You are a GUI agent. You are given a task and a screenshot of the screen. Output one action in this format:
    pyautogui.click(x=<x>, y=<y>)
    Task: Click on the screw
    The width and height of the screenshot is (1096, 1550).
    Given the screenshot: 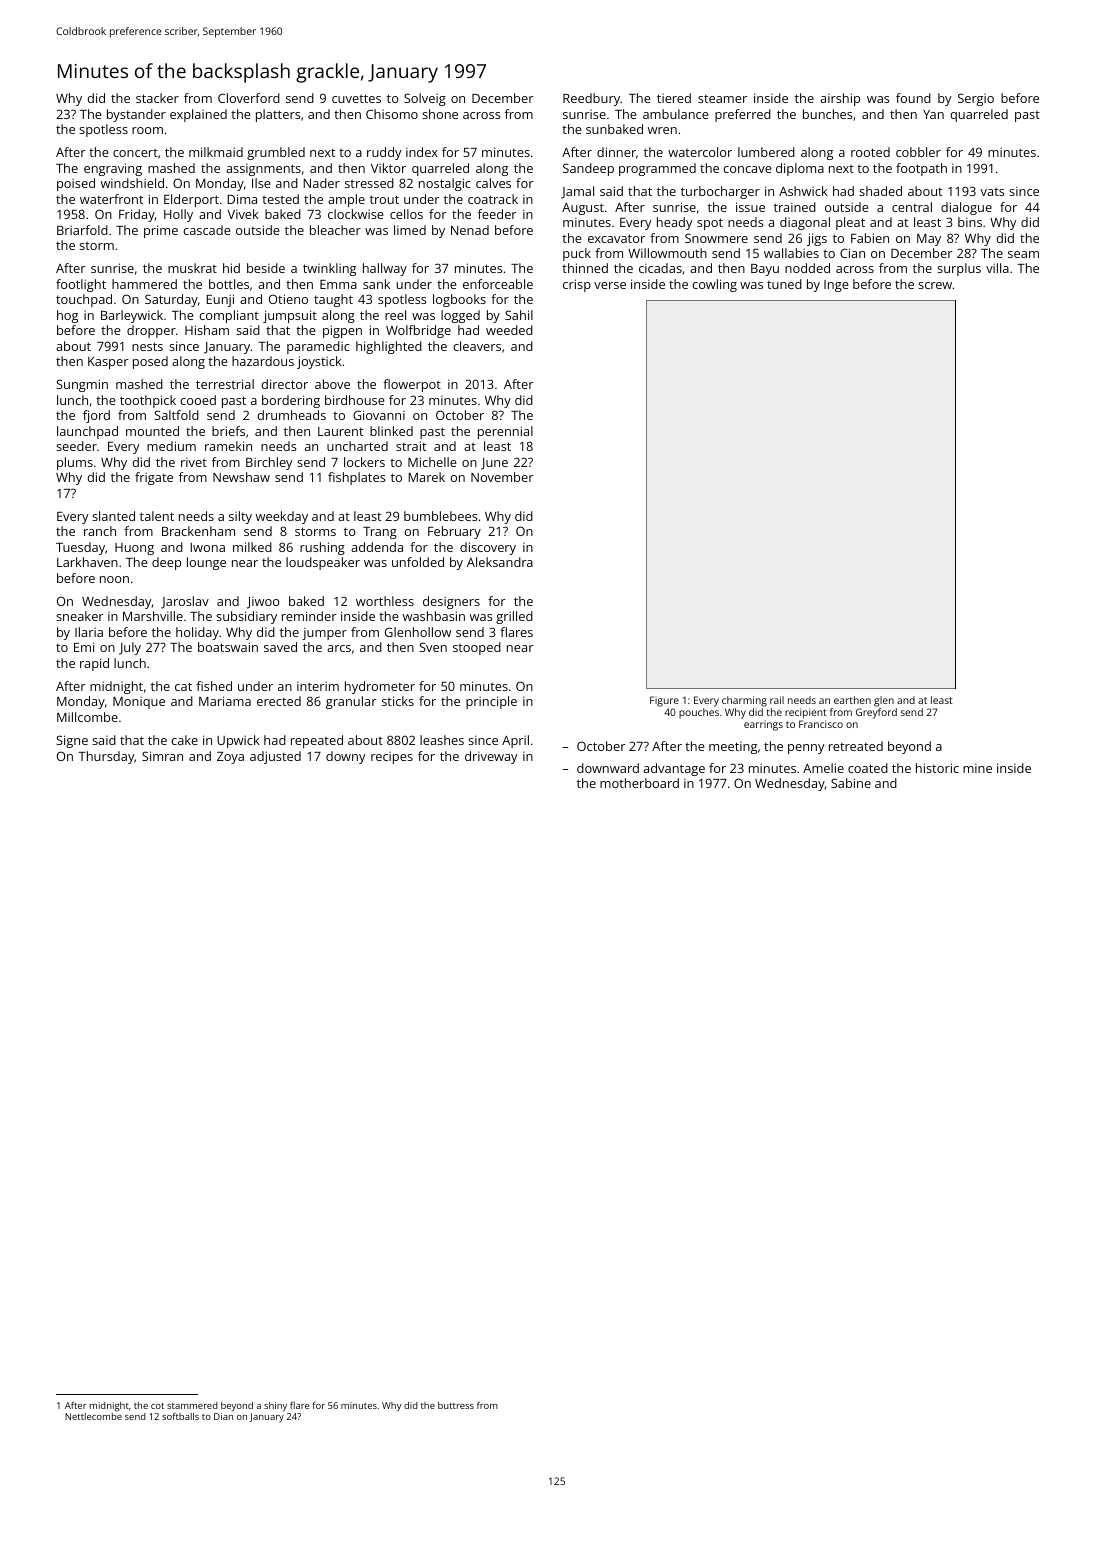 What is the action you would take?
    pyautogui.click(x=935, y=285)
